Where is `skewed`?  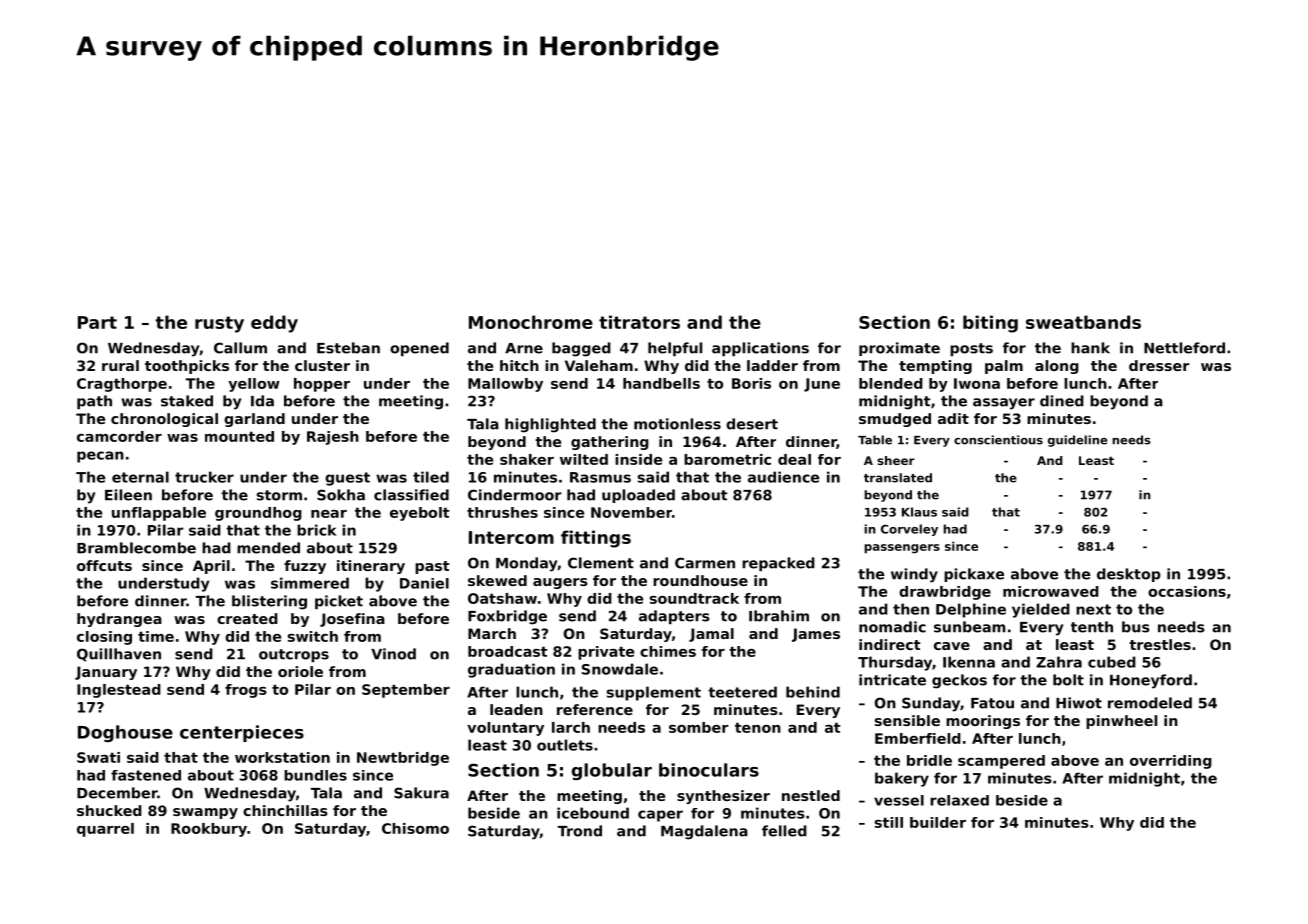
skewed is located at coordinates (497, 580).
